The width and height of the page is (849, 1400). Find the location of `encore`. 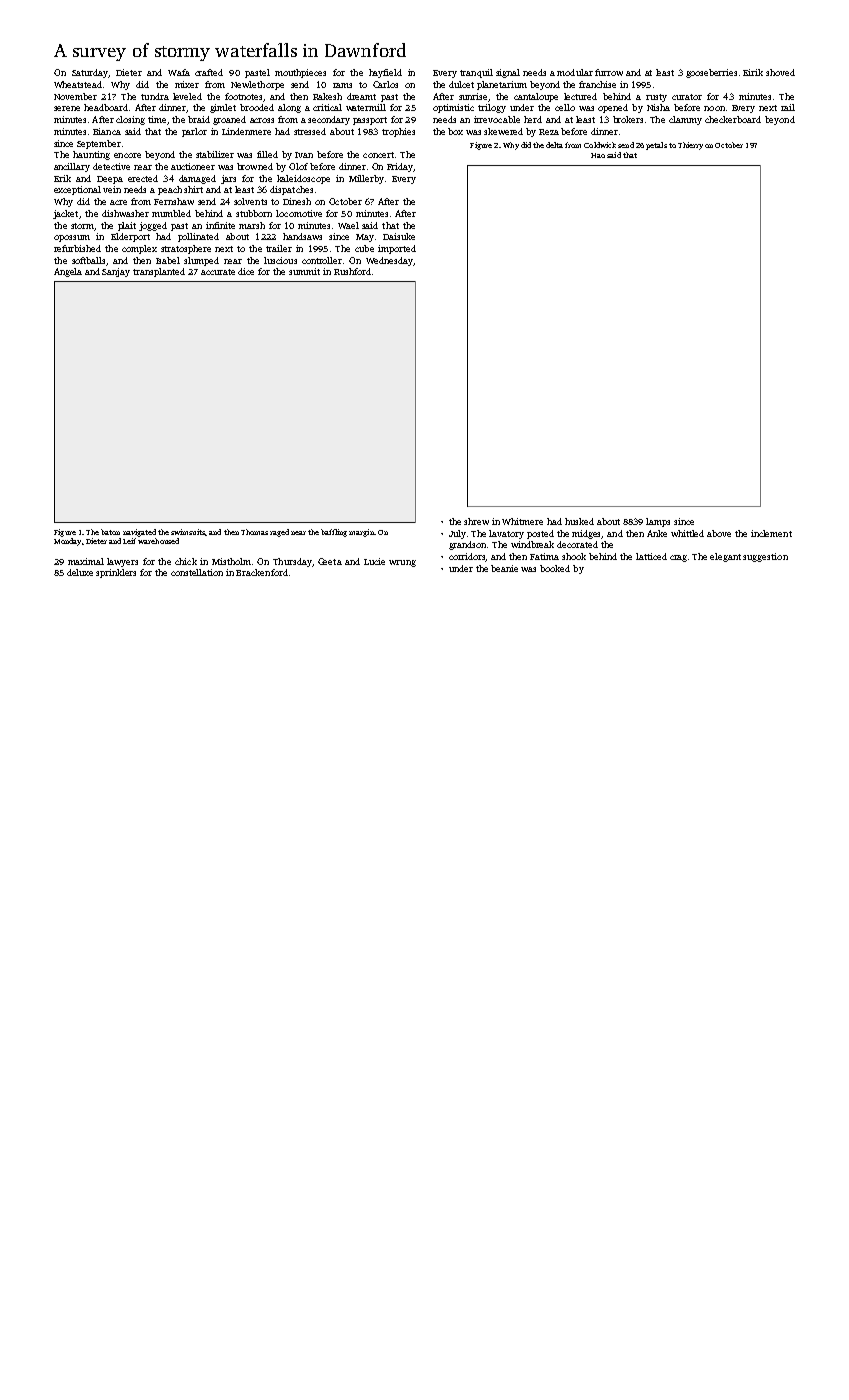

encore is located at coordinates (127, 155).
